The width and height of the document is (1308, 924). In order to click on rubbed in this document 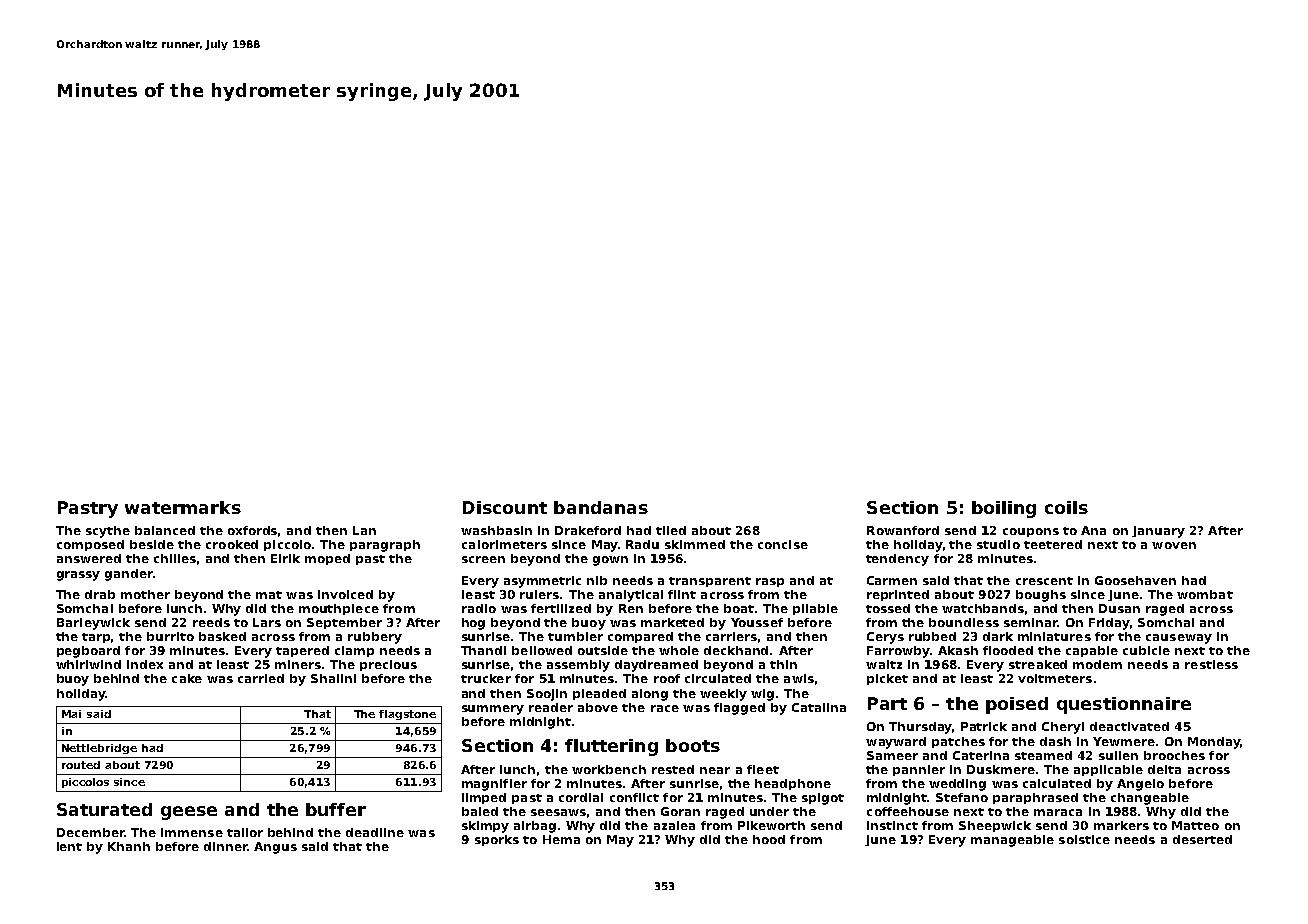, I will do `click(932, 636)`.
